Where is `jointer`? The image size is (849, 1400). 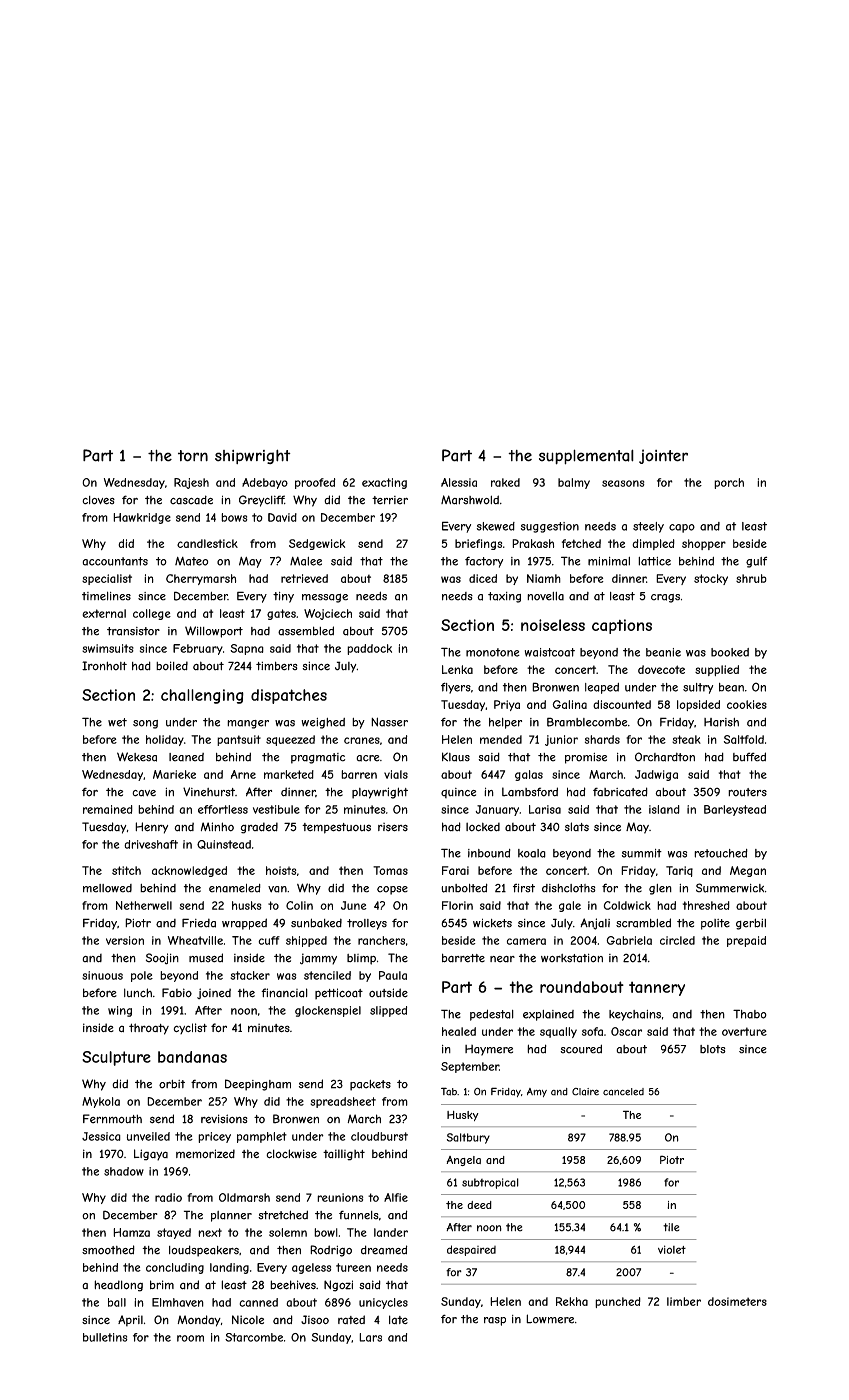
jointer is located at coordinates (663, 456).
